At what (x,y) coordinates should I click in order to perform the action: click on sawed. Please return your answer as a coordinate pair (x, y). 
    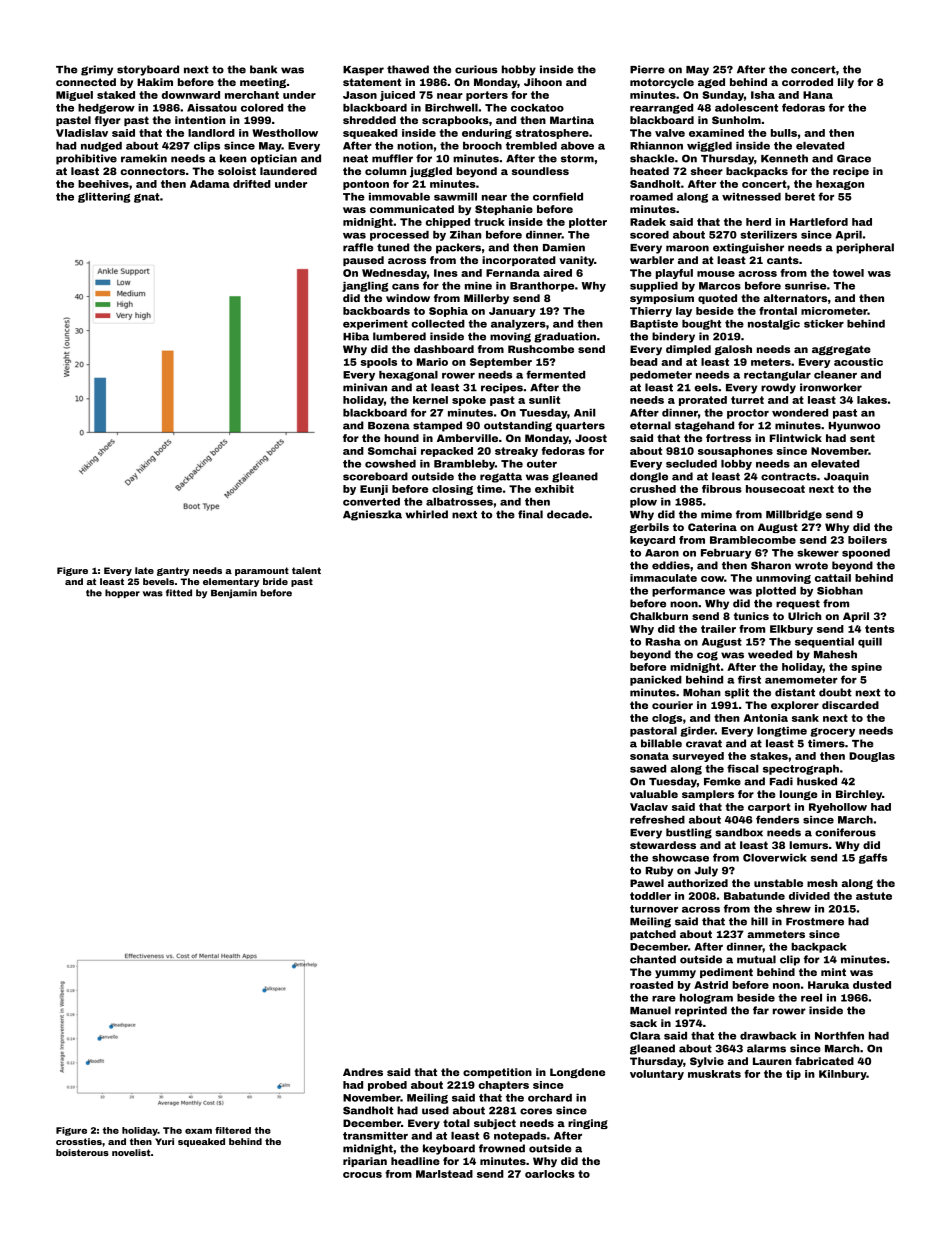
    Looking at the image, I should click on (648, 769).
